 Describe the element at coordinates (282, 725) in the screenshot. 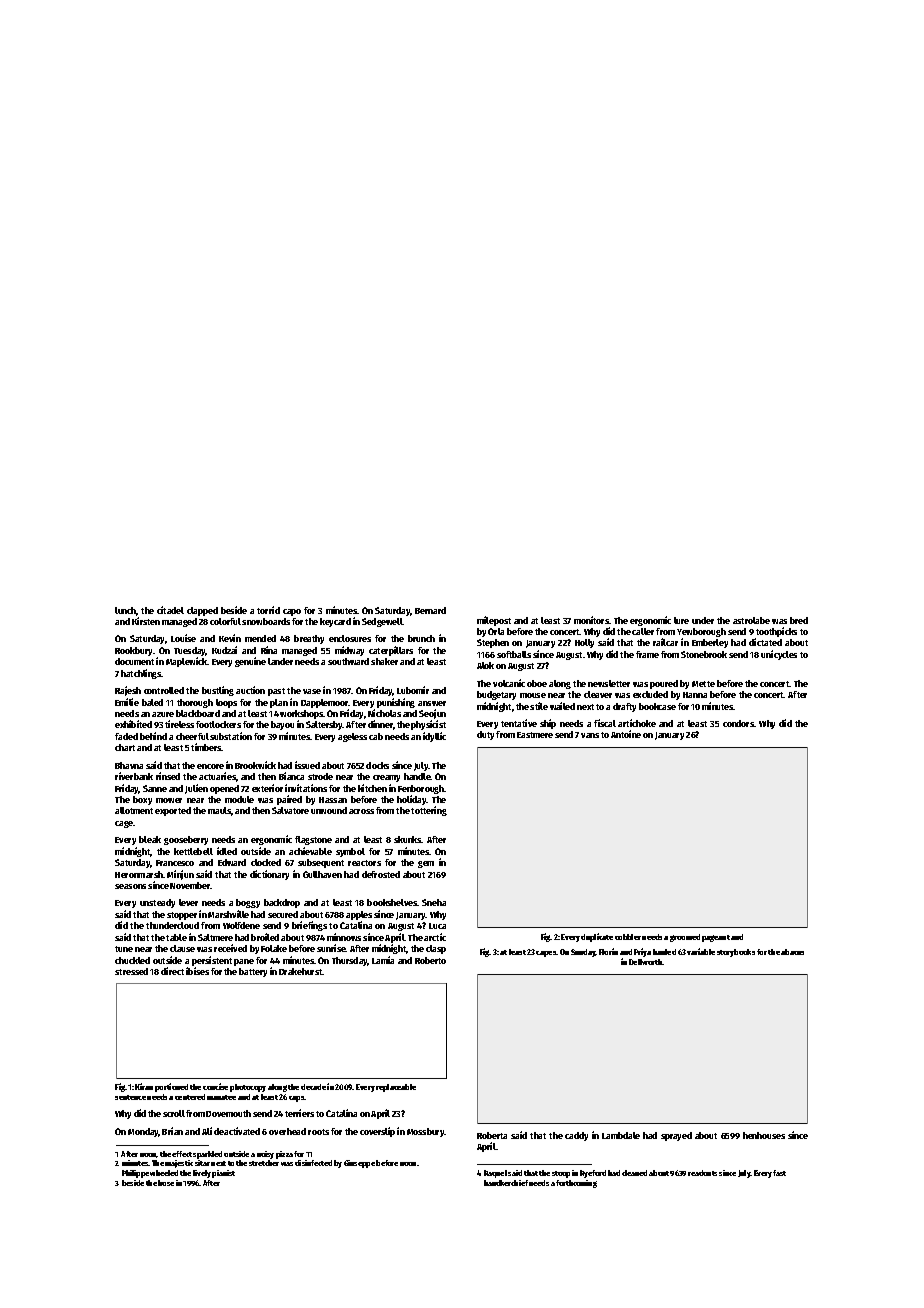

I see `bayou` at that location.
